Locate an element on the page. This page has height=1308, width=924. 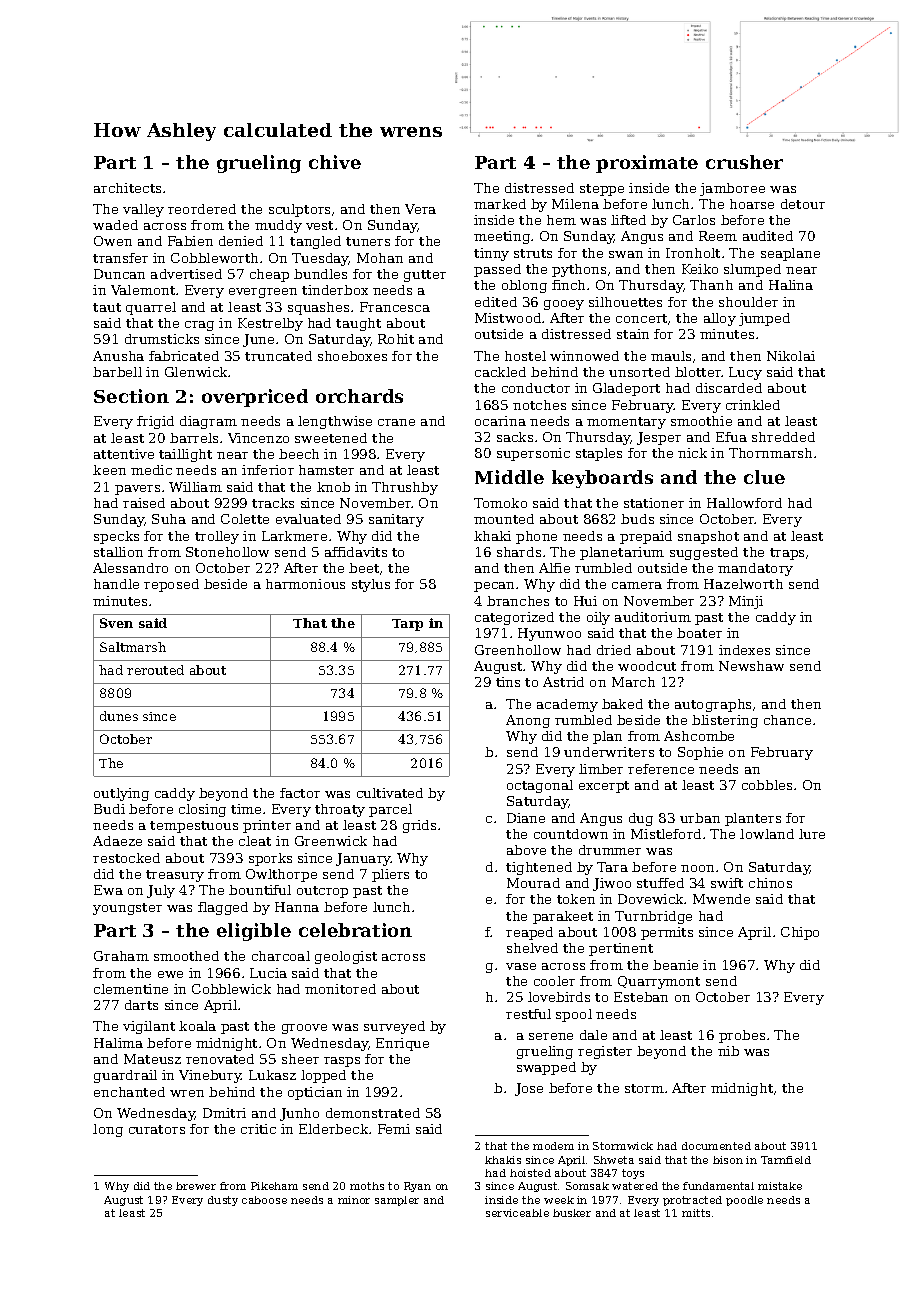
dunes is located at coordinates (119, 716).
